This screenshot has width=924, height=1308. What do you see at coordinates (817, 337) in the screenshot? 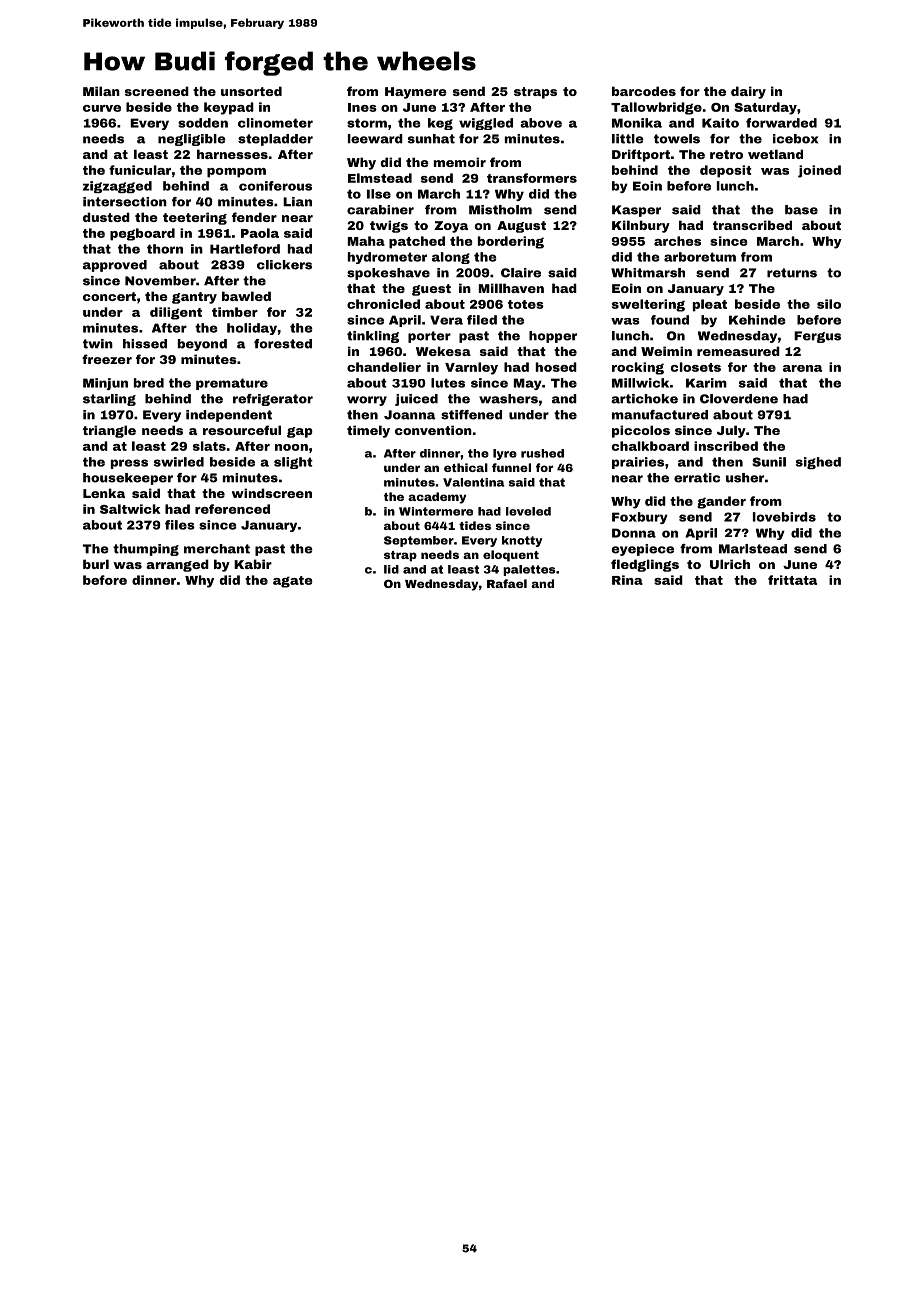
I see `Fergus` at bounding box center [817, 337].
